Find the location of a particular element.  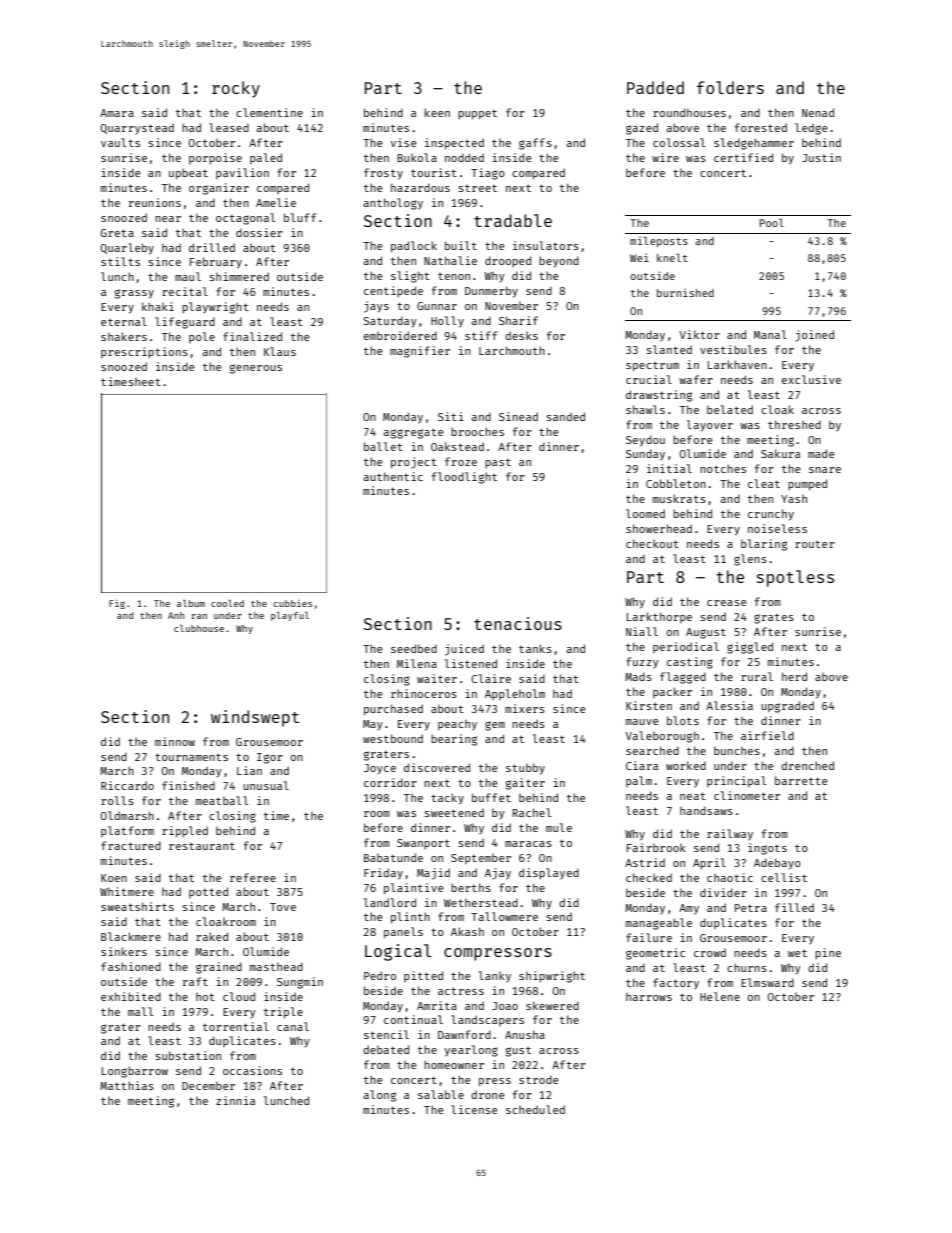

forested is located at coordinates (761, 127).
